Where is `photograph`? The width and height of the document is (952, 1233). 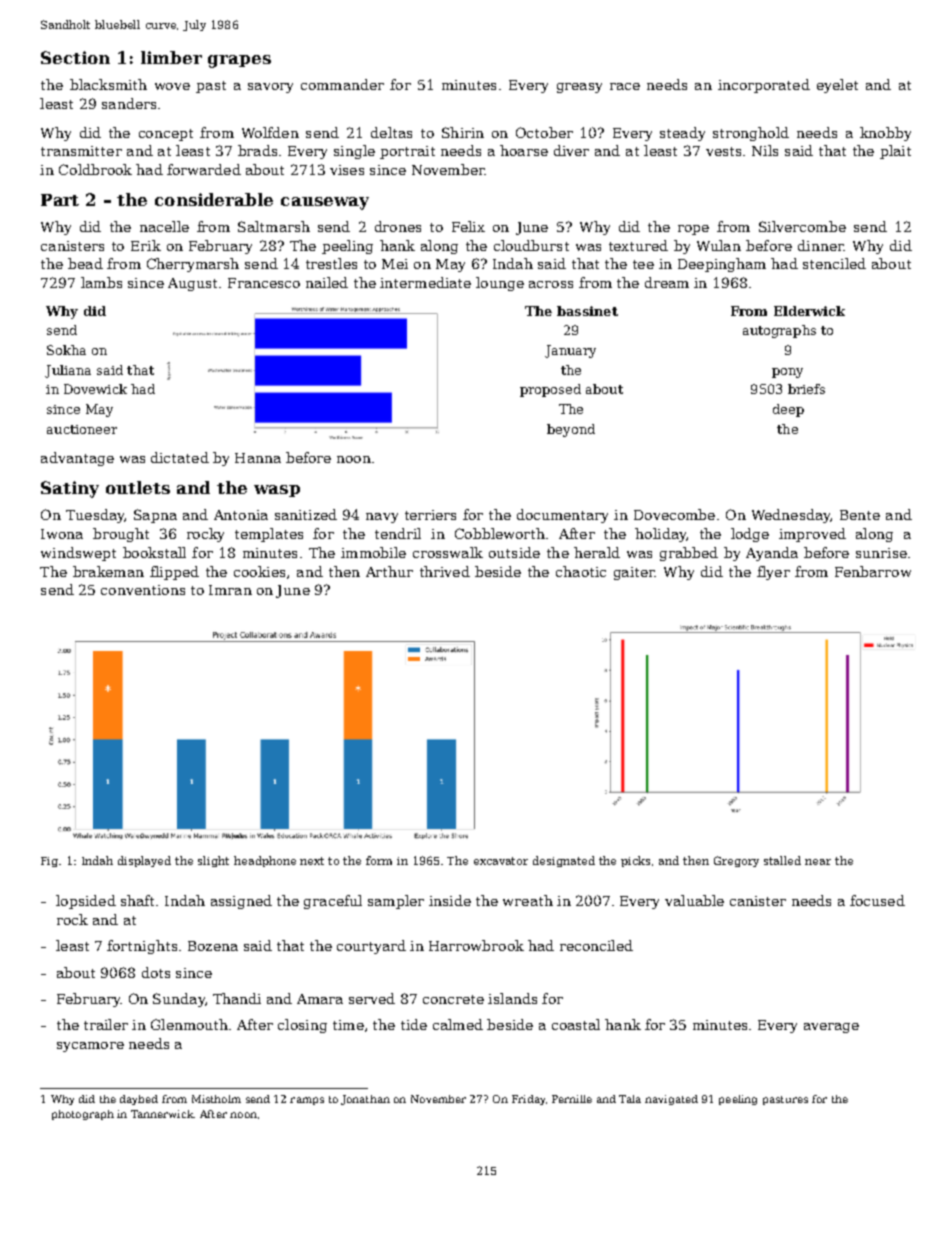 photograph is located at coordinates (83, 1115).
